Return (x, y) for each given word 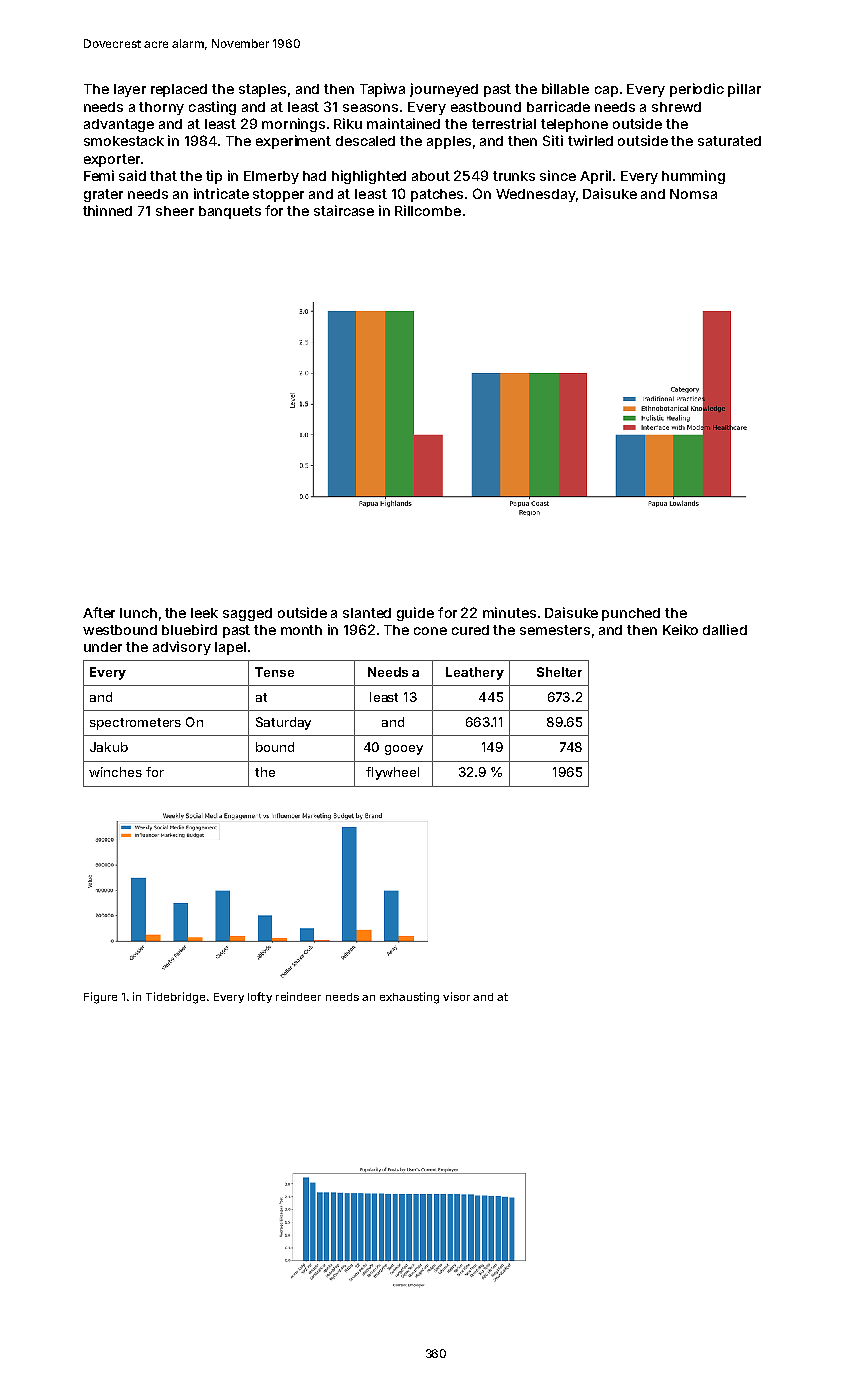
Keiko (680, 629)
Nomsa (693, 194)
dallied (725, 629)
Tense (274, 672)
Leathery (475, 673)
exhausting (409, 998)
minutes (509, 612)
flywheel (392, 773)
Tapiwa (382, 90)
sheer (175, 211)
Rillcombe (428, 210)
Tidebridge (175, 998)
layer (130, 90)
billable (565, 88)
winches (115, 772)
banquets (230, 212)
